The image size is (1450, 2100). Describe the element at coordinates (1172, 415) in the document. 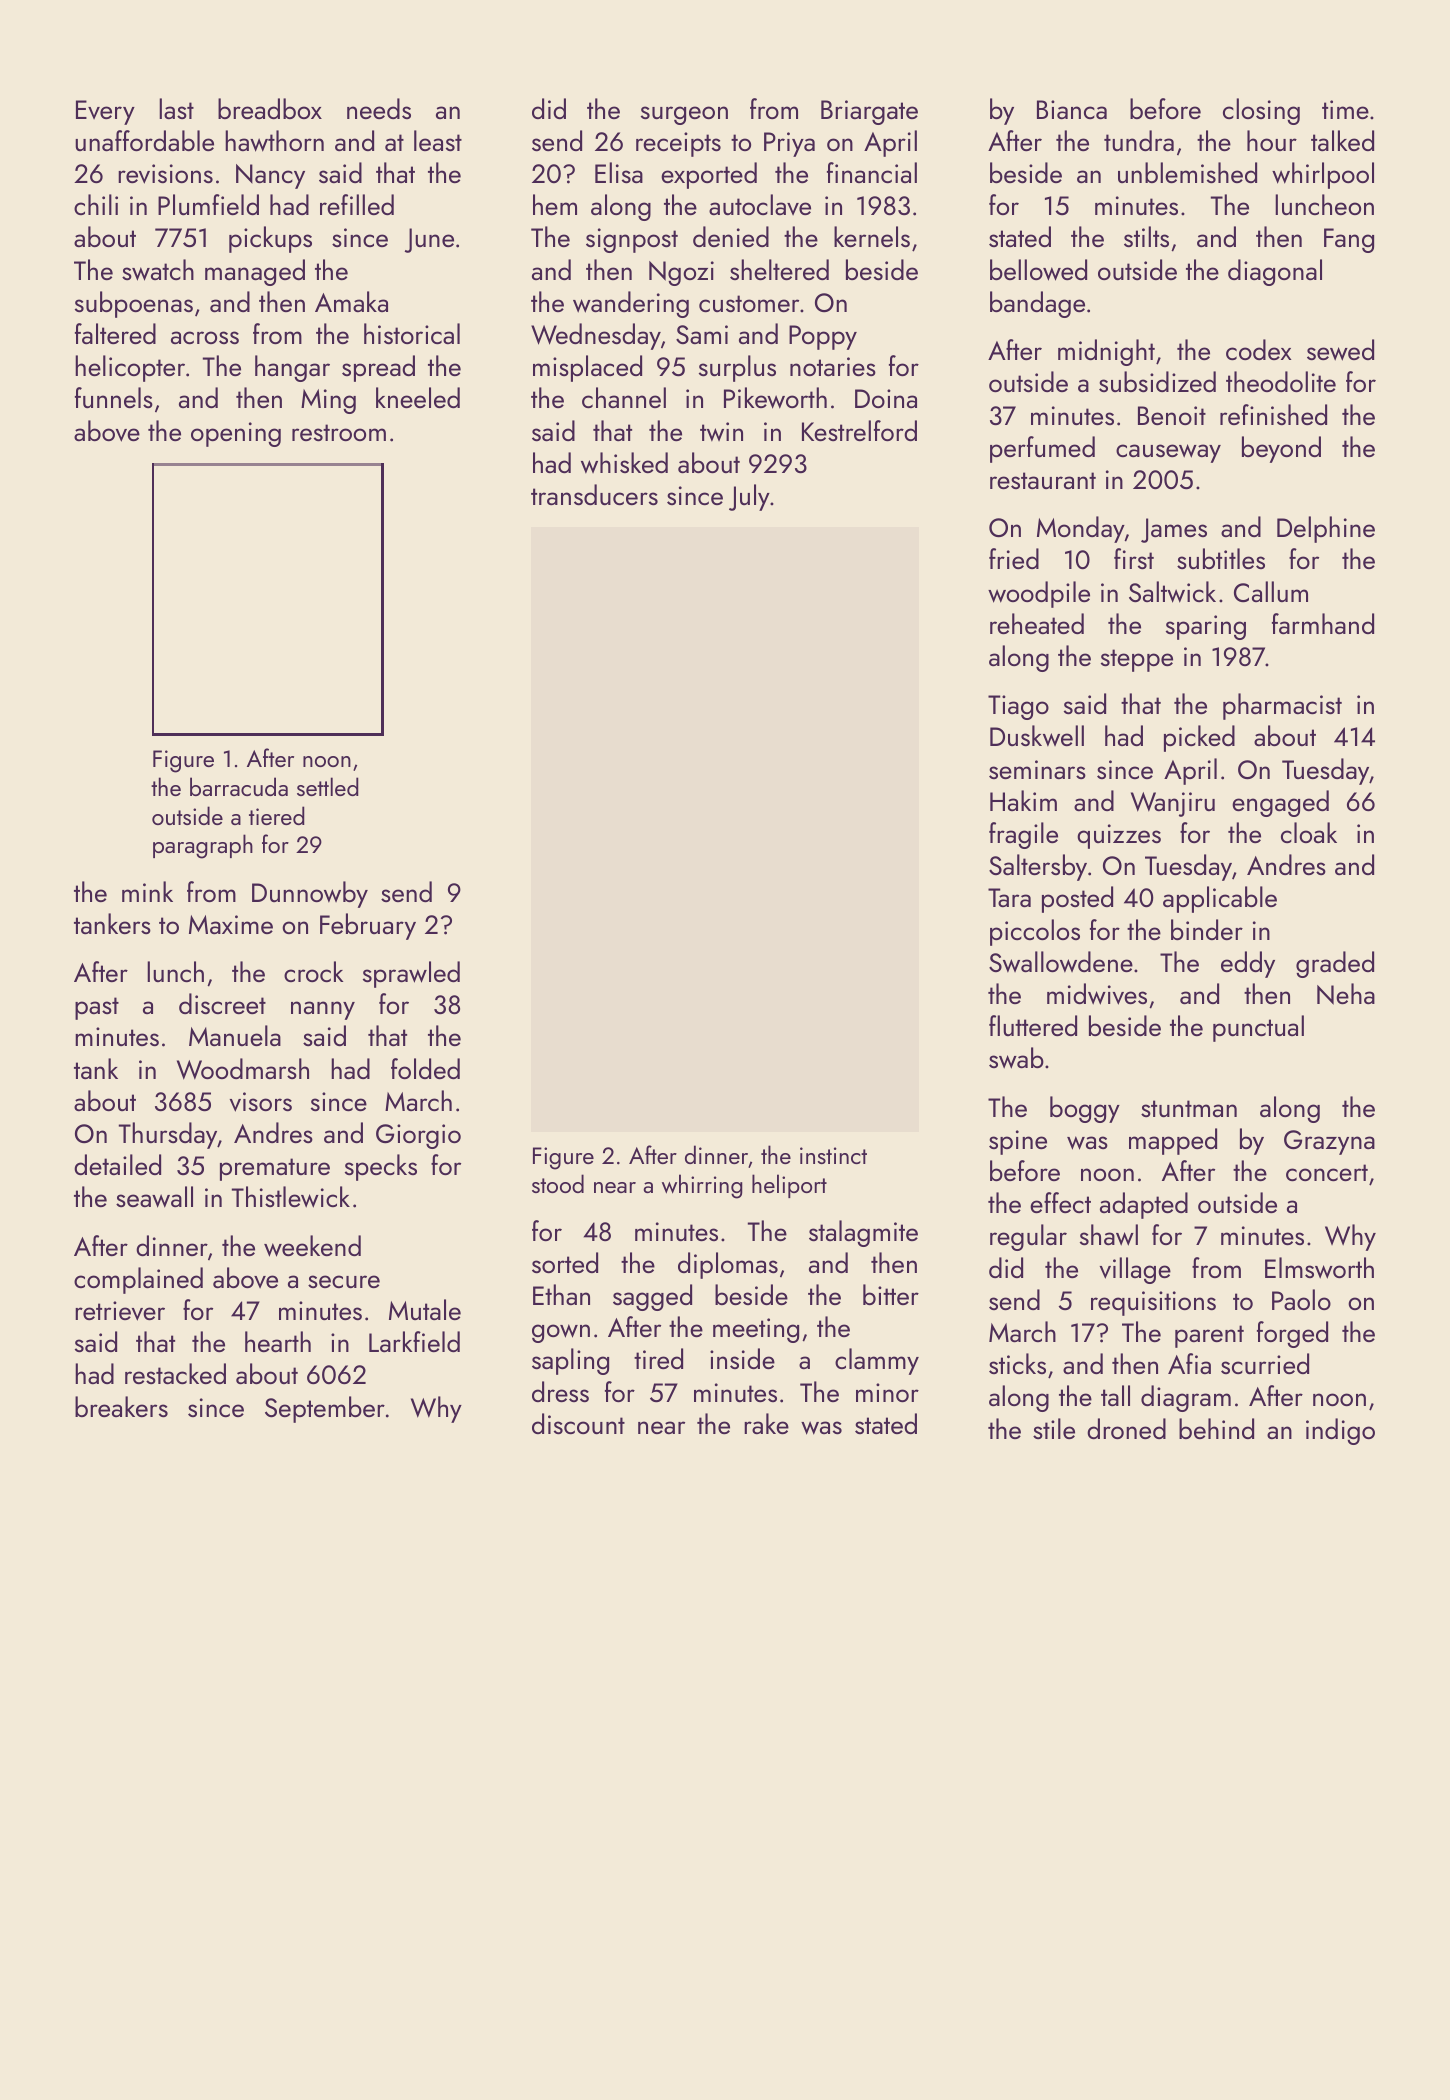

I see `Benoit` at that location.
